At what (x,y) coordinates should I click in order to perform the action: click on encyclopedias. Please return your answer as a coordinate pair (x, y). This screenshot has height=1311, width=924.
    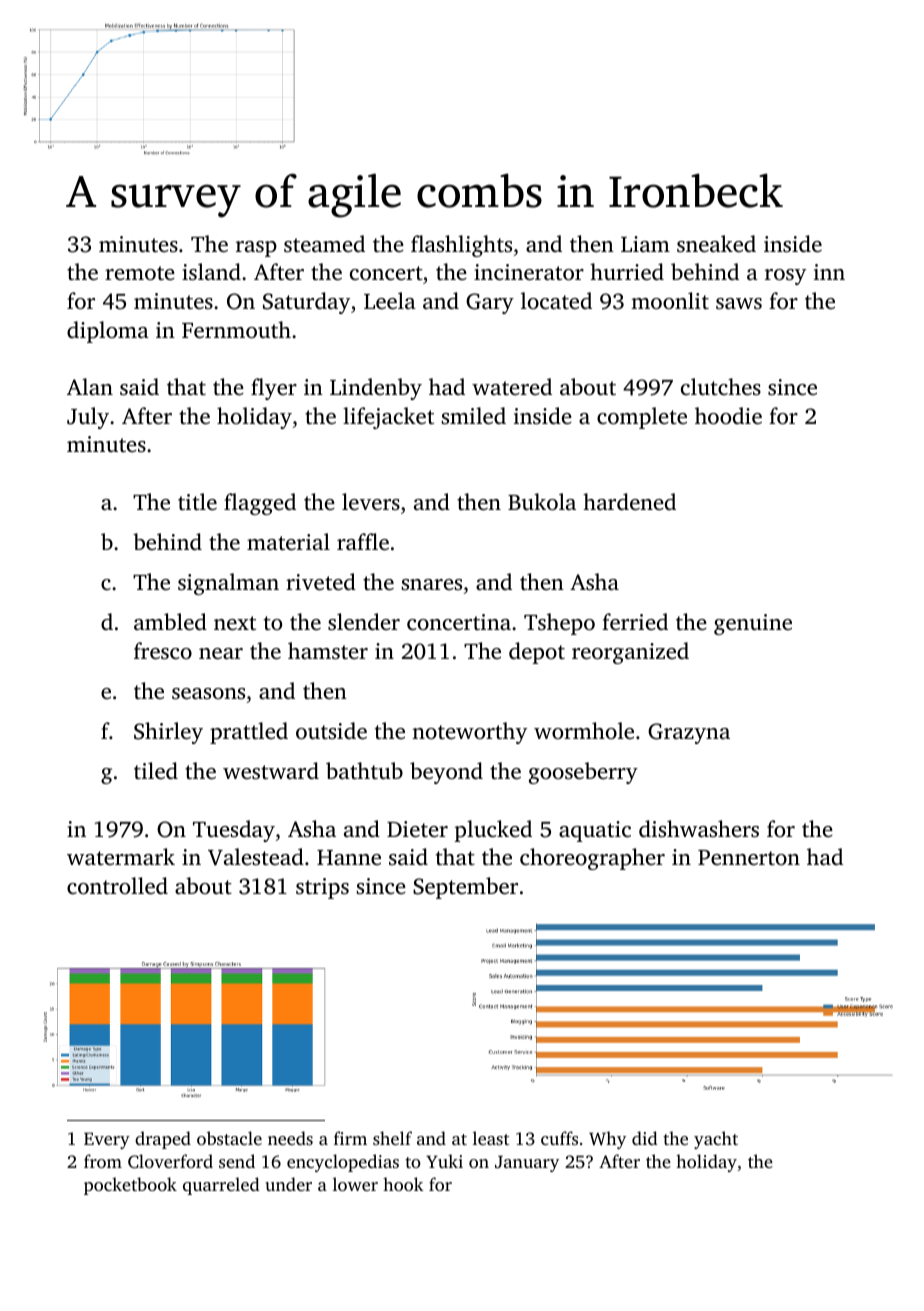
    Looking at the image, I should click on (343, 1163).
